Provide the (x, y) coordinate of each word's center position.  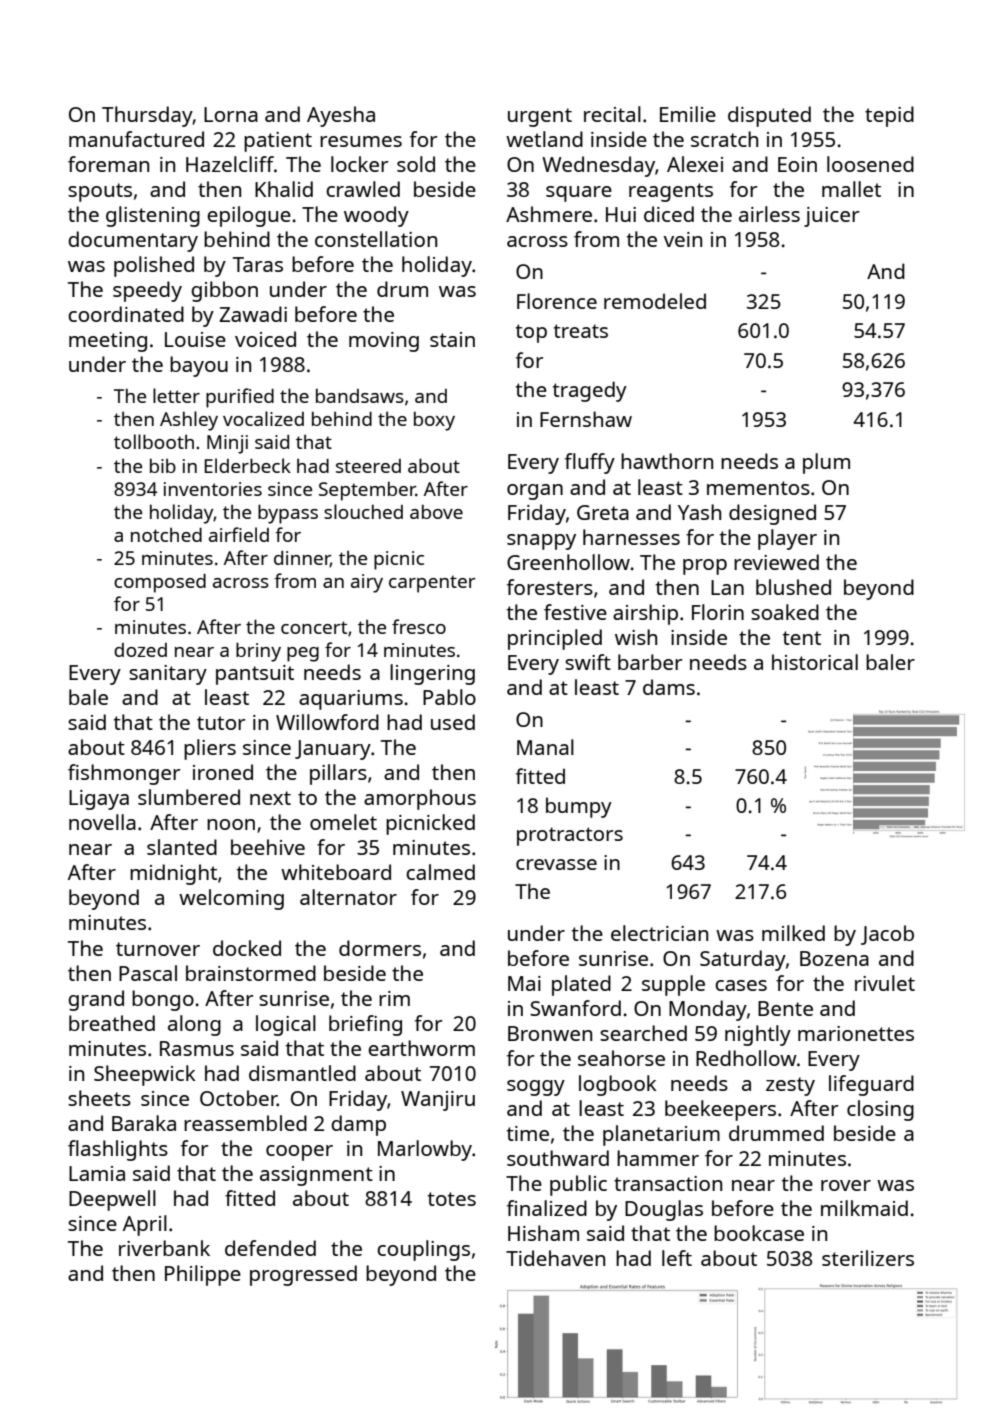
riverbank (164, 1248)
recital (612, 114)
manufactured (136, 139)
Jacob (887, 935)
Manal (545, 747)
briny (258, 652)
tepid (889, 116)
